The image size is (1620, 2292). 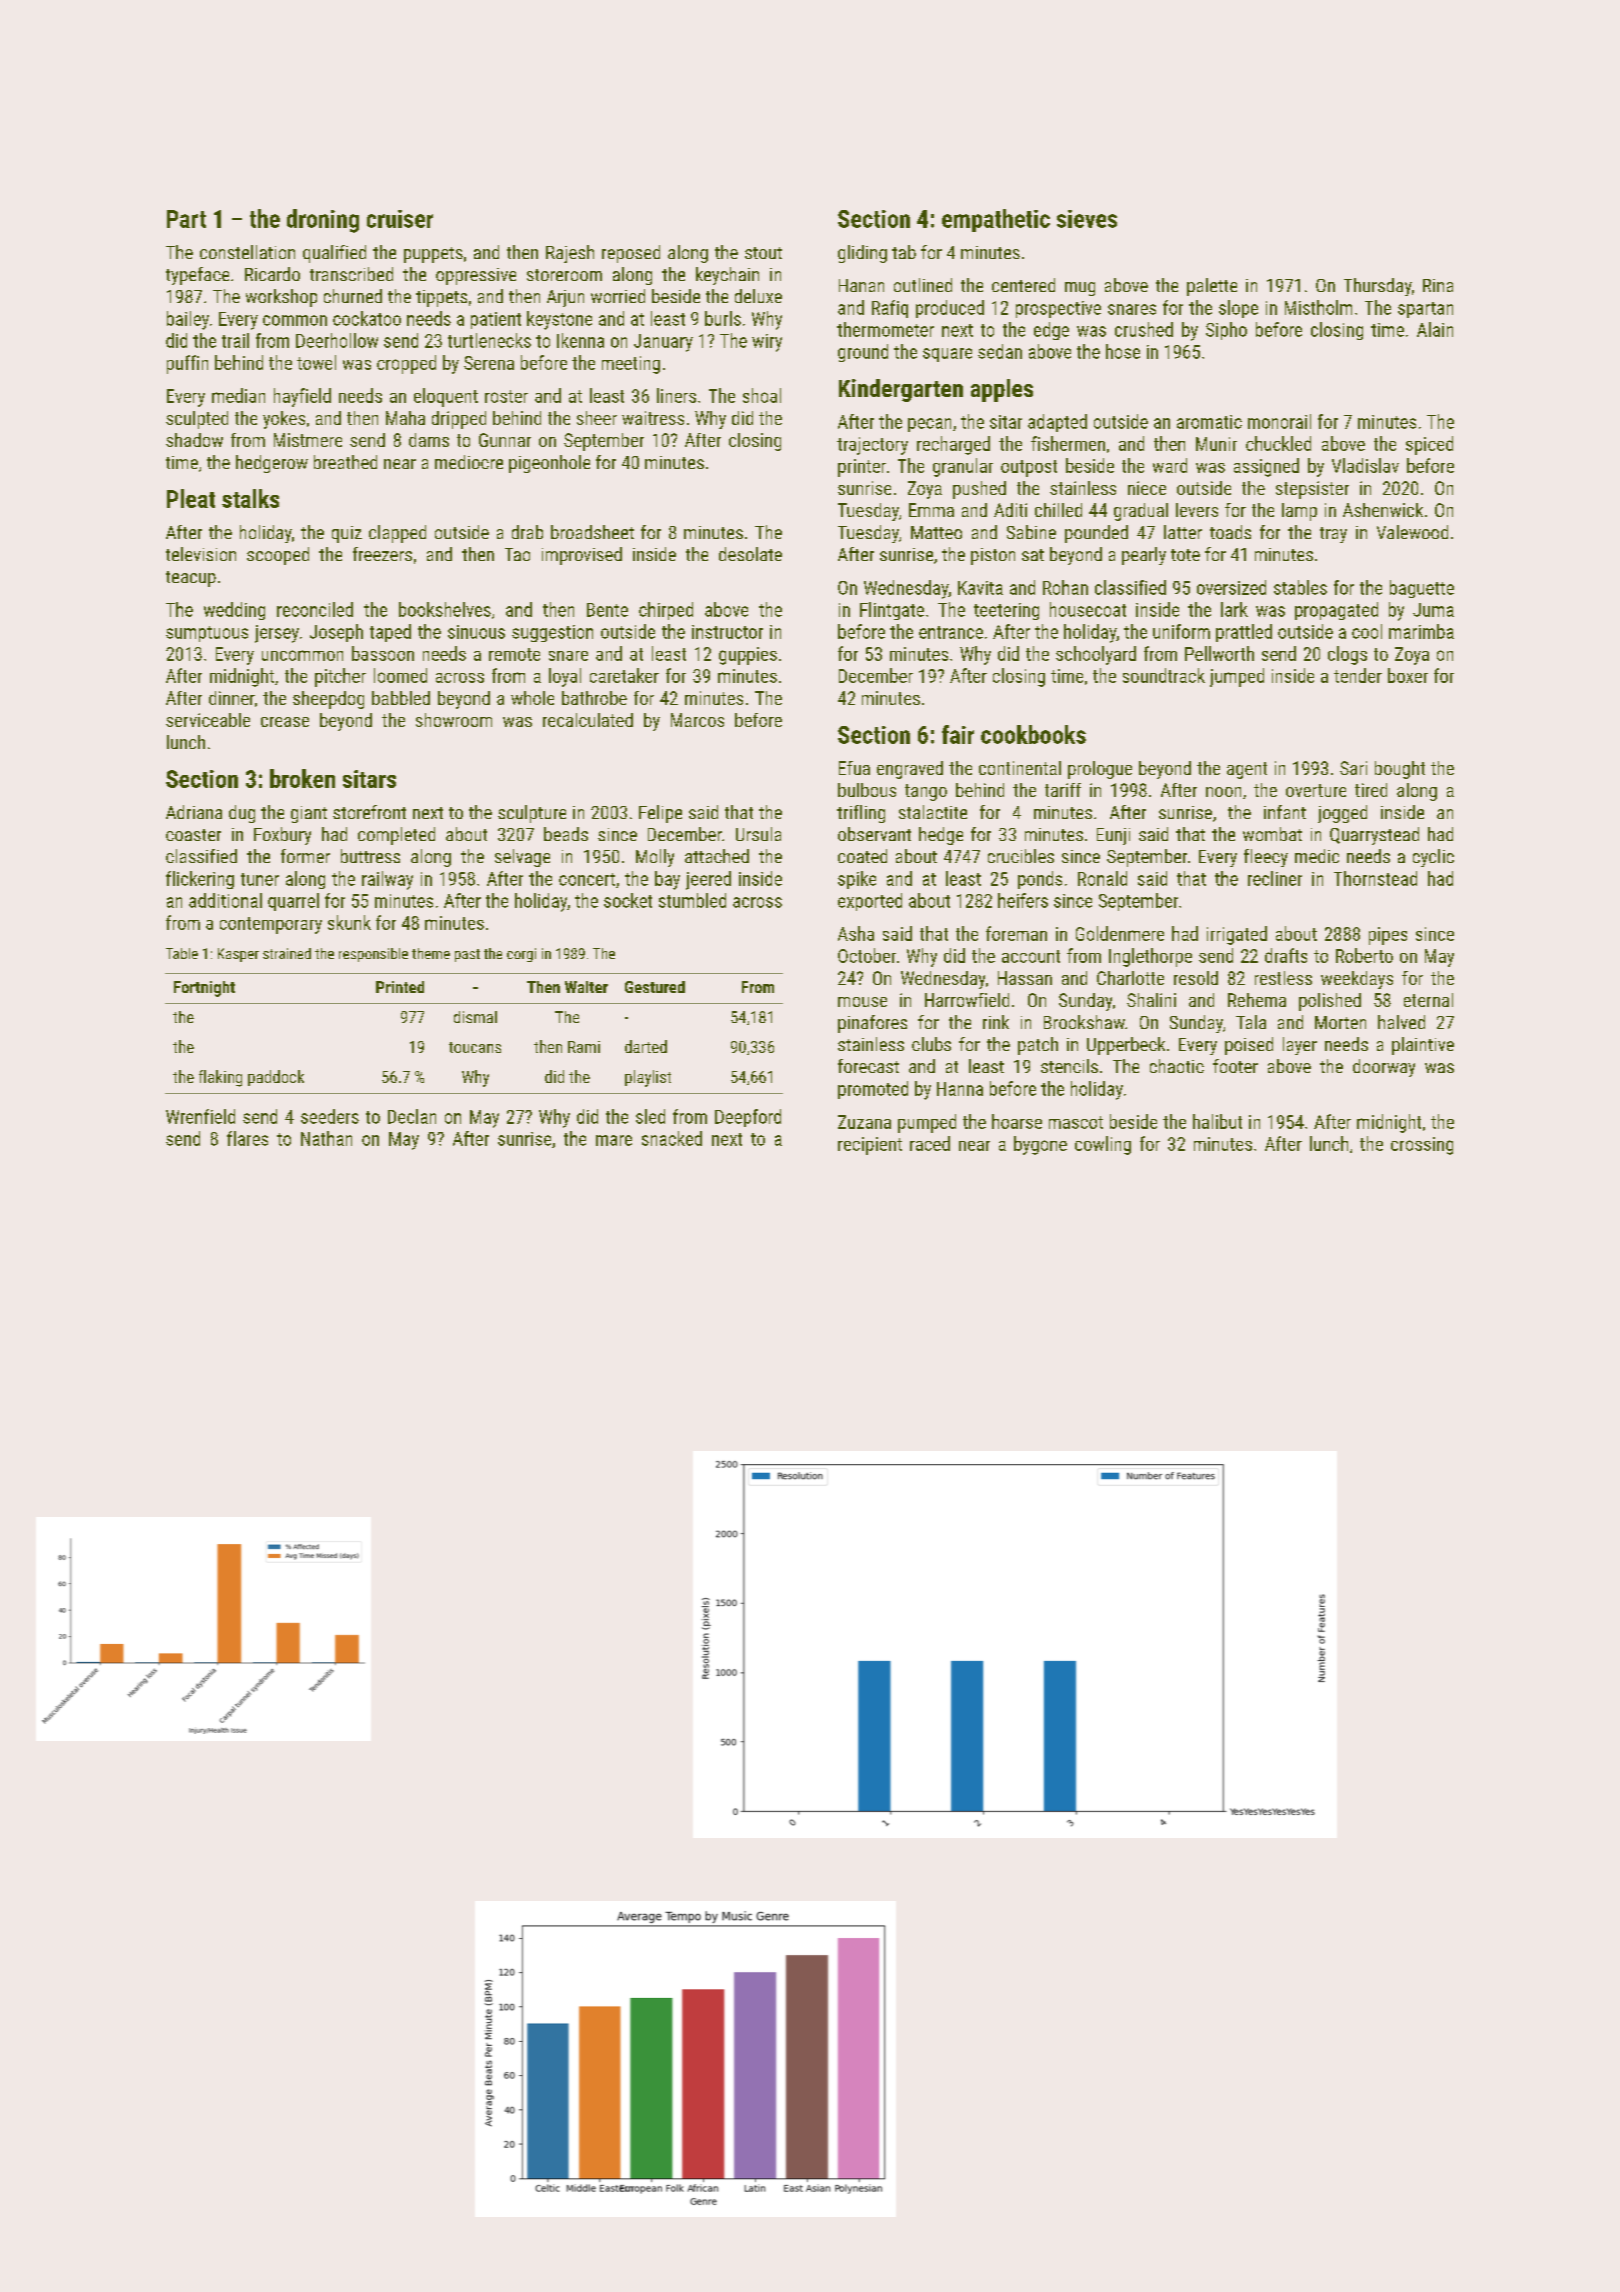 I want to click on snacked, so click(x=672, y=1138).
